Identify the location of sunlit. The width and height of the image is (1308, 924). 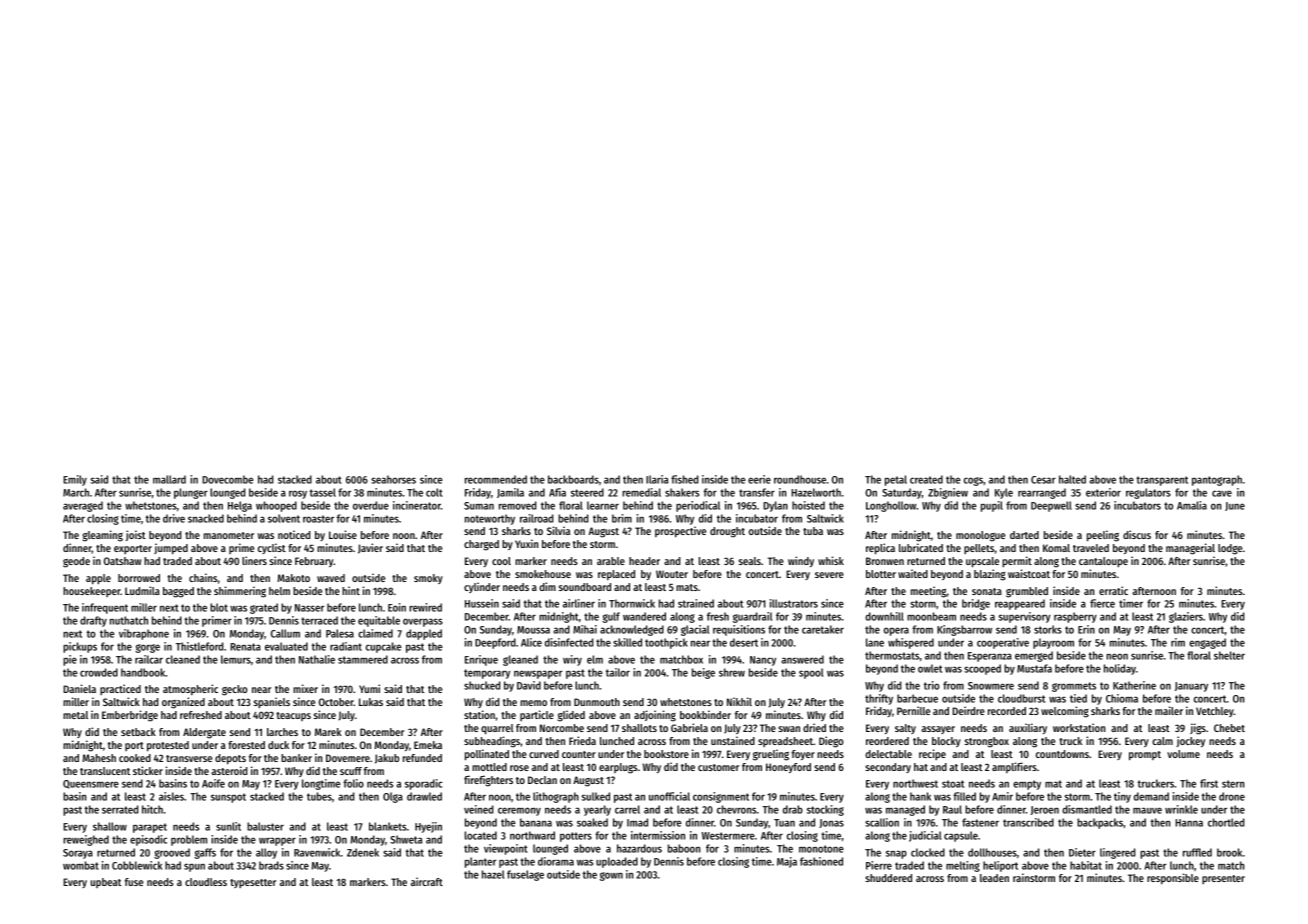
(228, 826).
